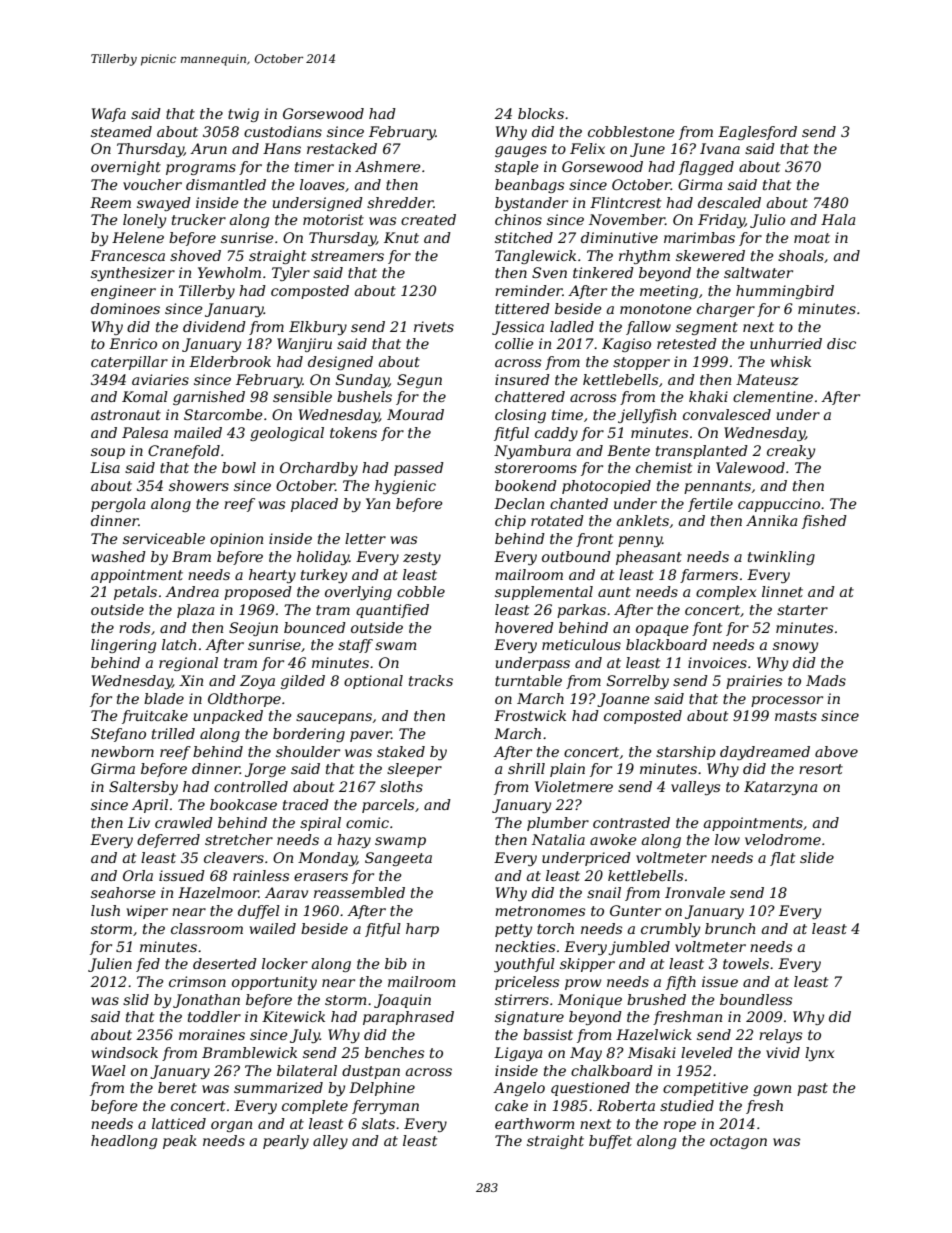 Image resolution: width=952 pixels, height=1233 pixels. What do you see at coordinates (838, 219) in the screenshot?
I see `Hala` at bounding box center [838, 219].
